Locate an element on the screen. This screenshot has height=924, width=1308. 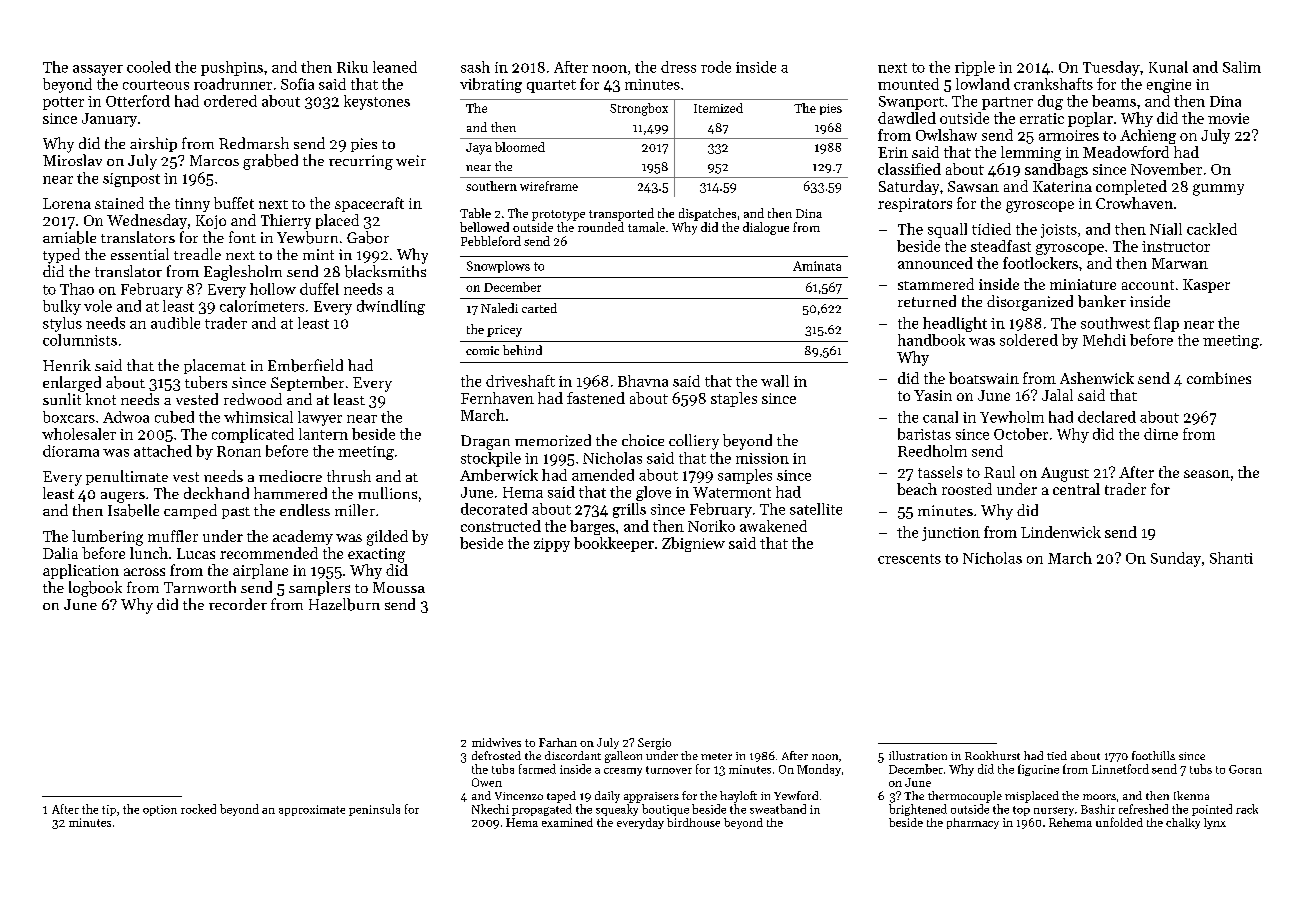
foothills is located at coordinates (1153, 755).
